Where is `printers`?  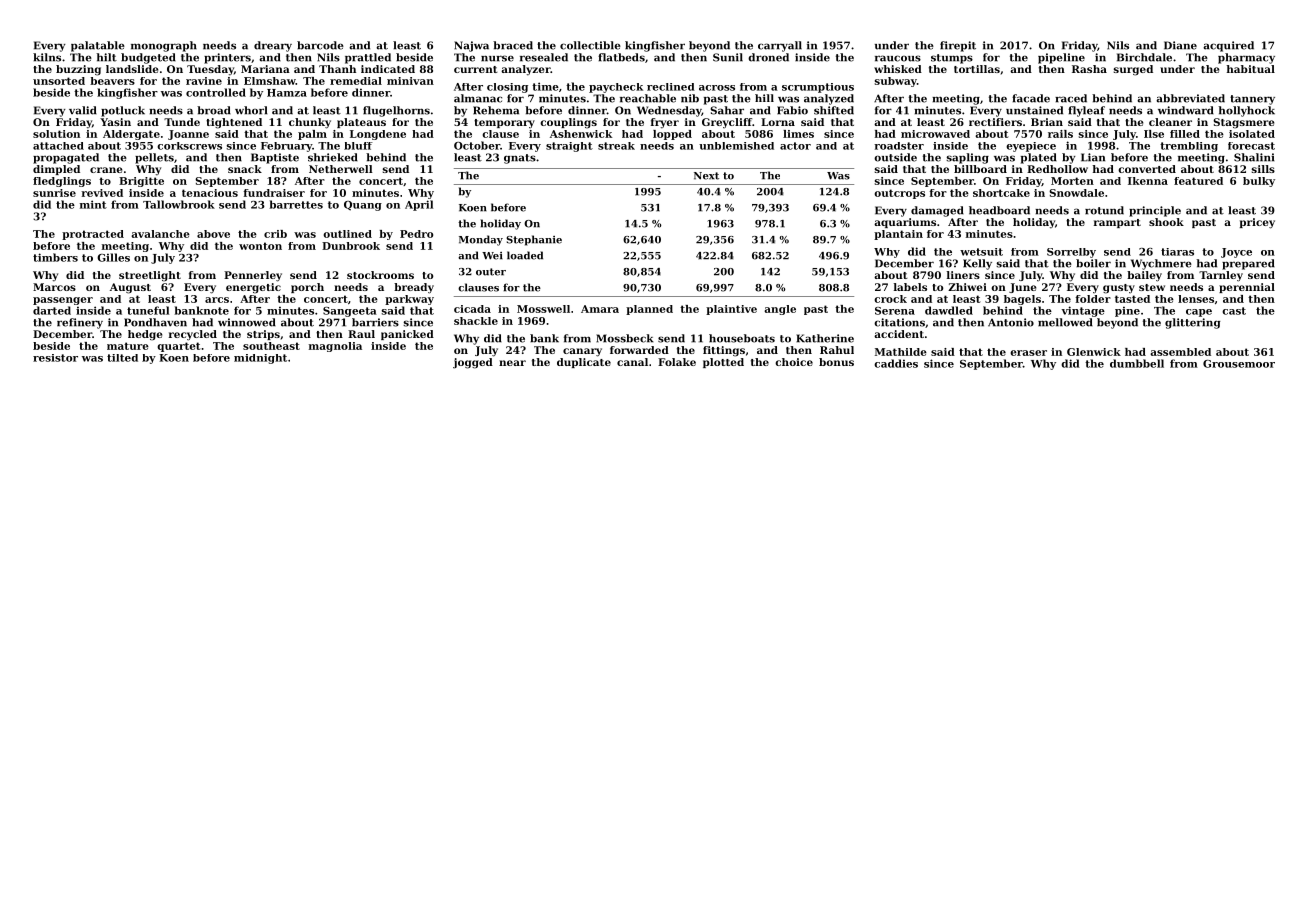 printers is located at coordinates (227, 58).
